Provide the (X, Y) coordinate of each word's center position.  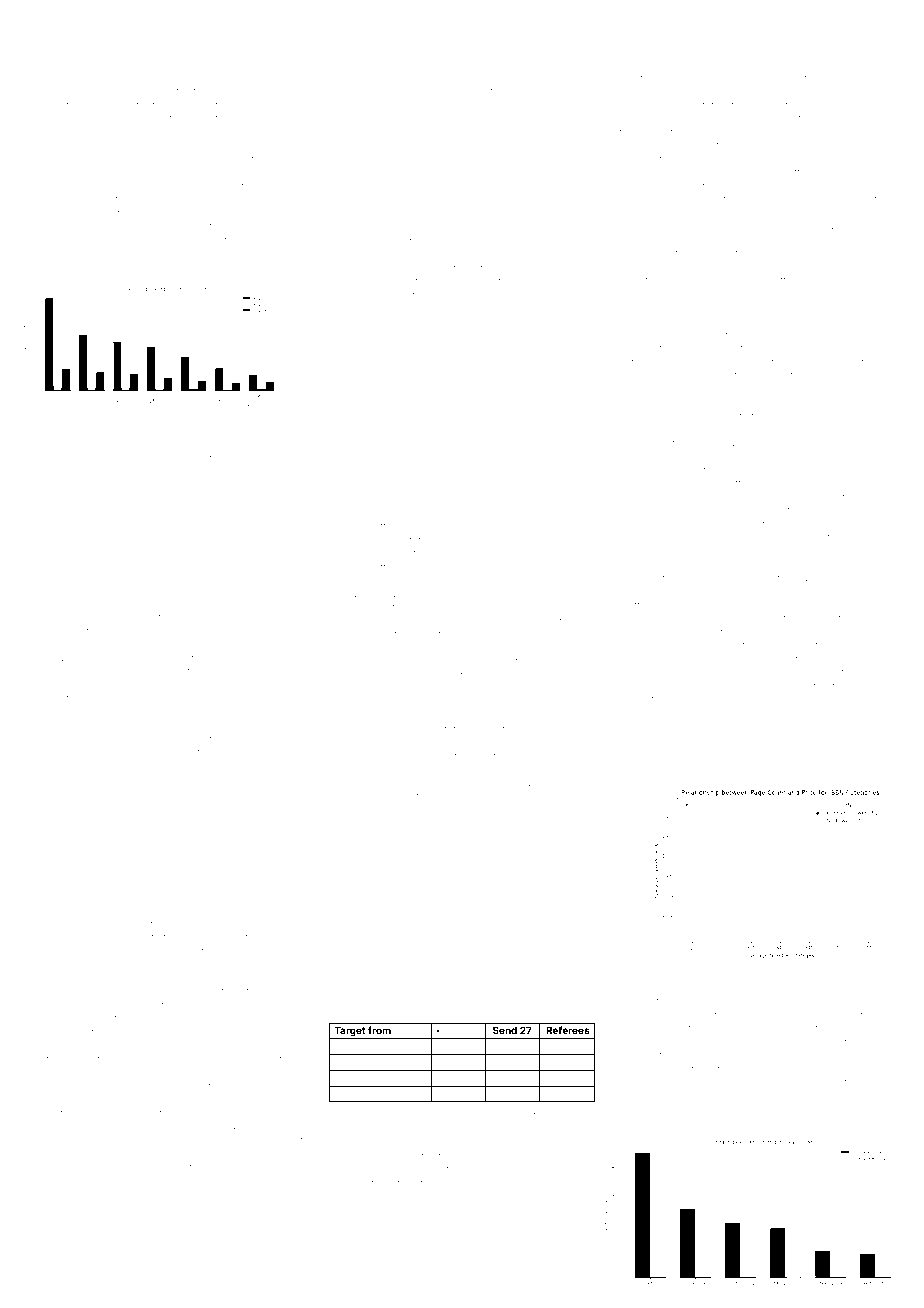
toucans (183, 241)
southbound (72, 92)
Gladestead (724, 78)
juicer (214, 1115)
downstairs (459, 79)
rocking (385, 988)
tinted (165, 938)
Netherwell (755, 268)
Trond (388, 783)
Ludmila (737, 687)
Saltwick (135, 712)
